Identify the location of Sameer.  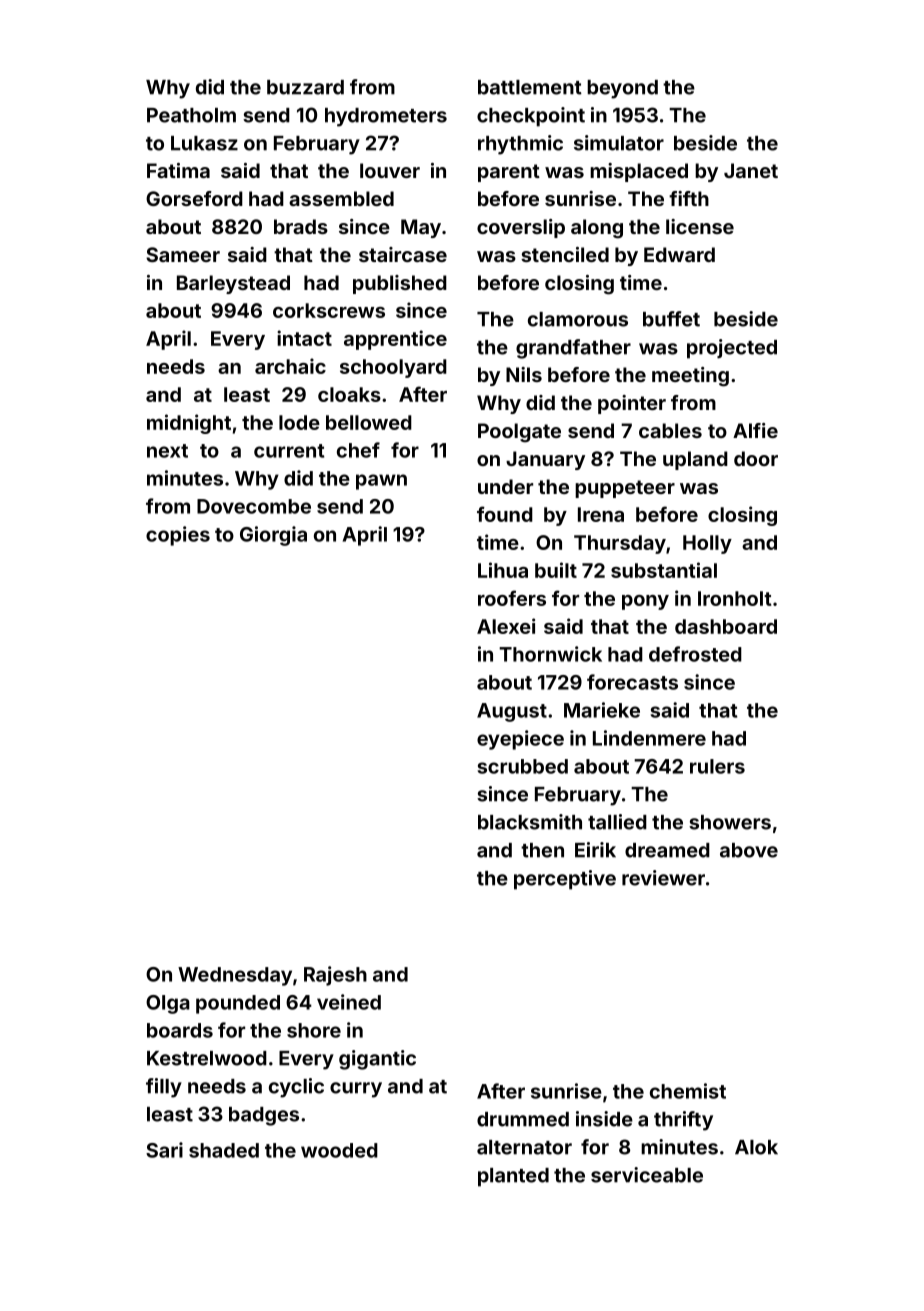
(183, 254).
